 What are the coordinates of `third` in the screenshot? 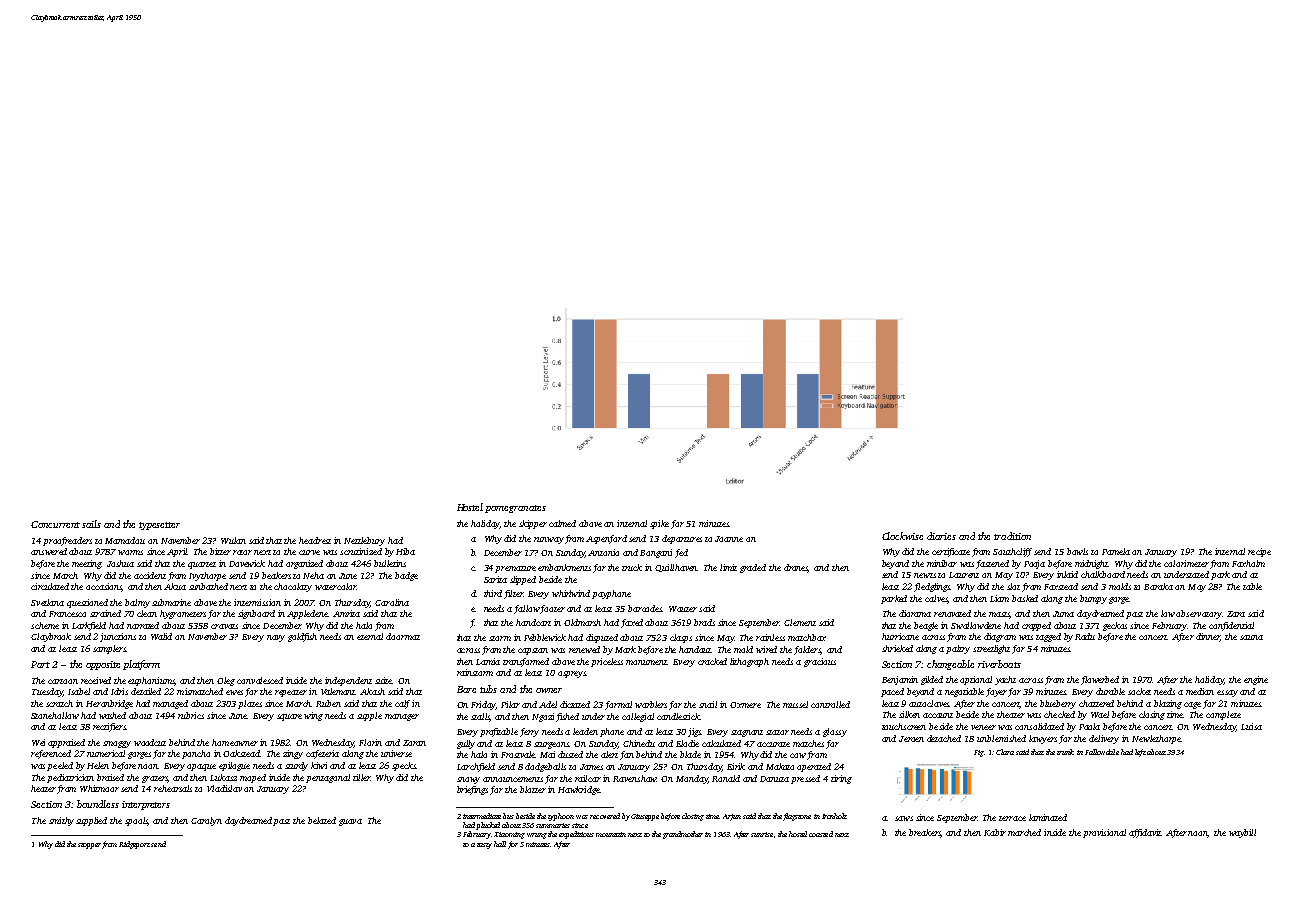 It's located at (493, 593).
